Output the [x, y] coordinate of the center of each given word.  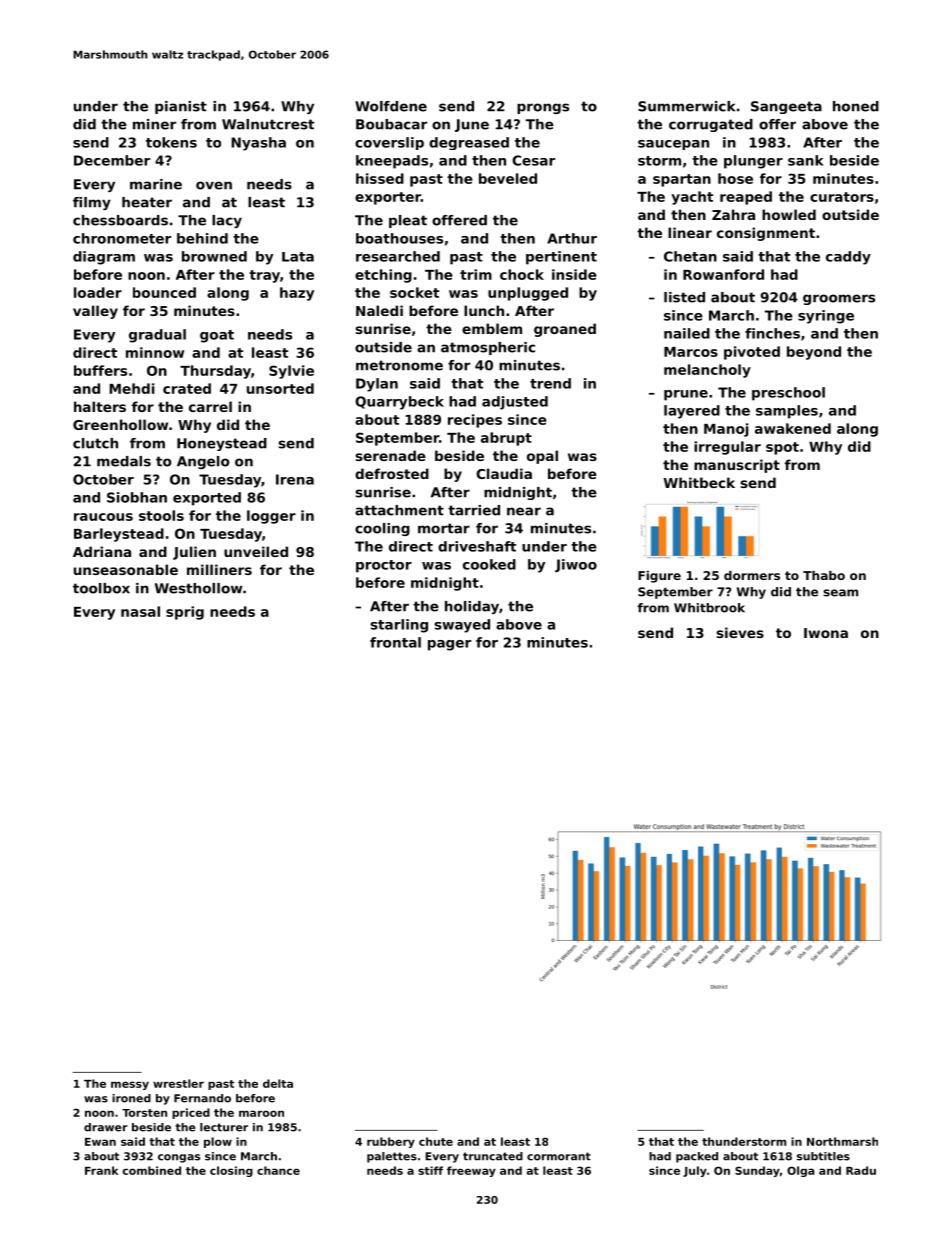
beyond [814, 353]
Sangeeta [786, 107]
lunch [484, 310]
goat [217, 336]
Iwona [826, 633]
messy [130, 1085]
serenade [391, 455]
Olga [801, 1171]
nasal [140, 611]
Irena [295, 479]
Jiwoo [576, 565]
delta [278, 1083]
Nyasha [258, 144]
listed [684, 297]
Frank [102, 1170]
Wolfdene [391, 106]
